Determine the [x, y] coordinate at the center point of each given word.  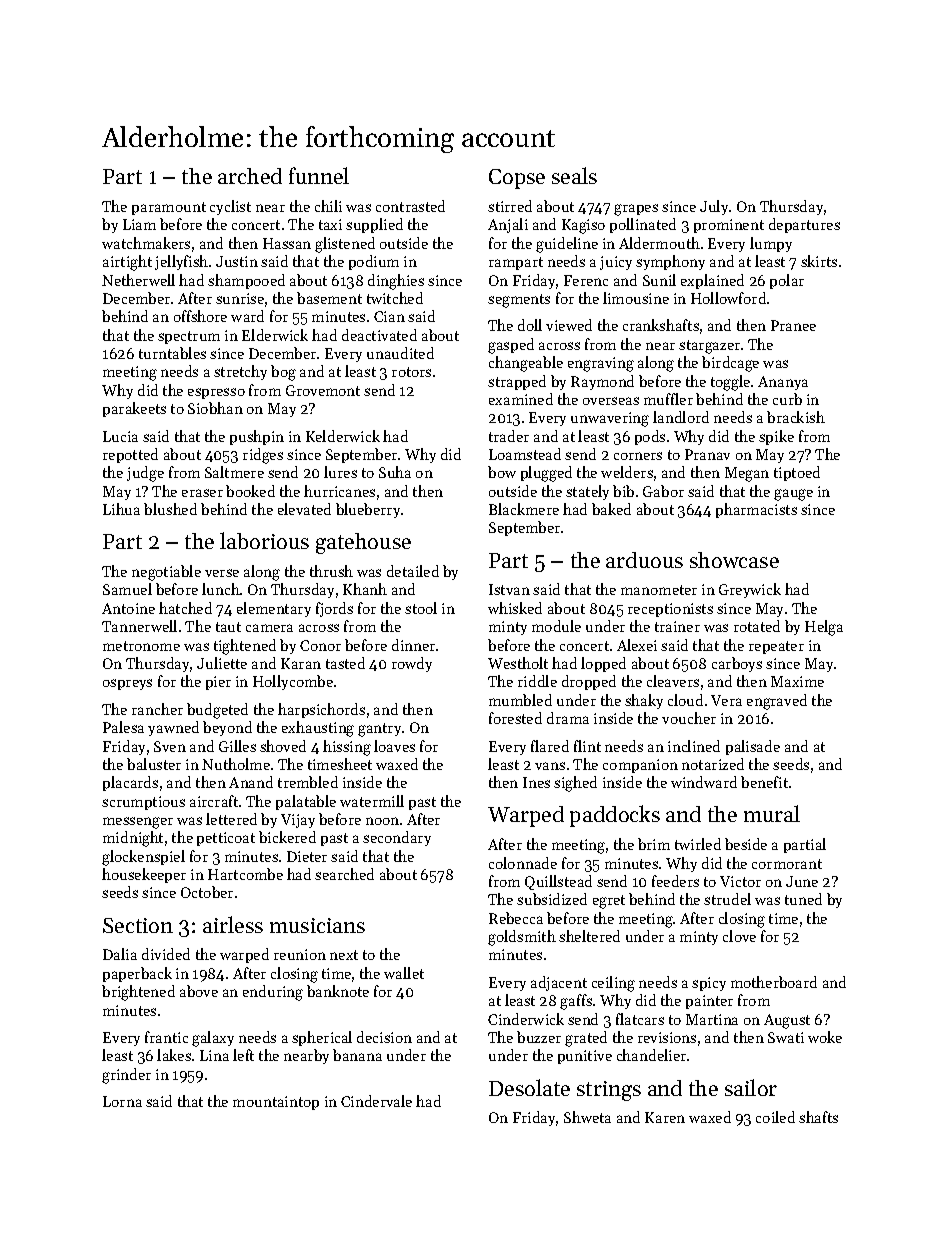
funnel [319, 175]
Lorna [122, 1101]
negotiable [166, 573]
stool [421, 608]
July [714, 207]
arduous [644, 560]
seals [574, 175]
